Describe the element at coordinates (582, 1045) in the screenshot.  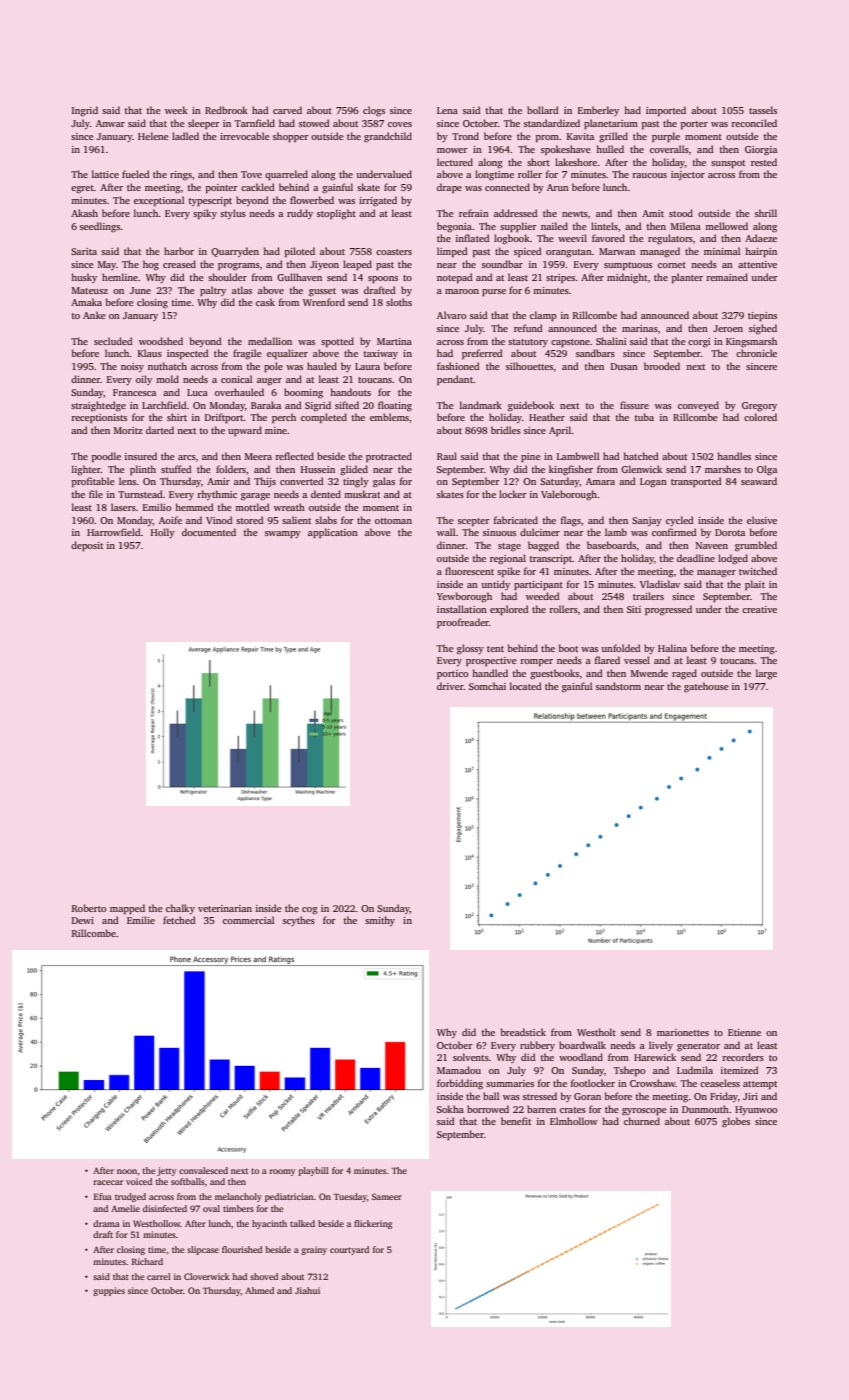
I see `boardwalk` at that location.
